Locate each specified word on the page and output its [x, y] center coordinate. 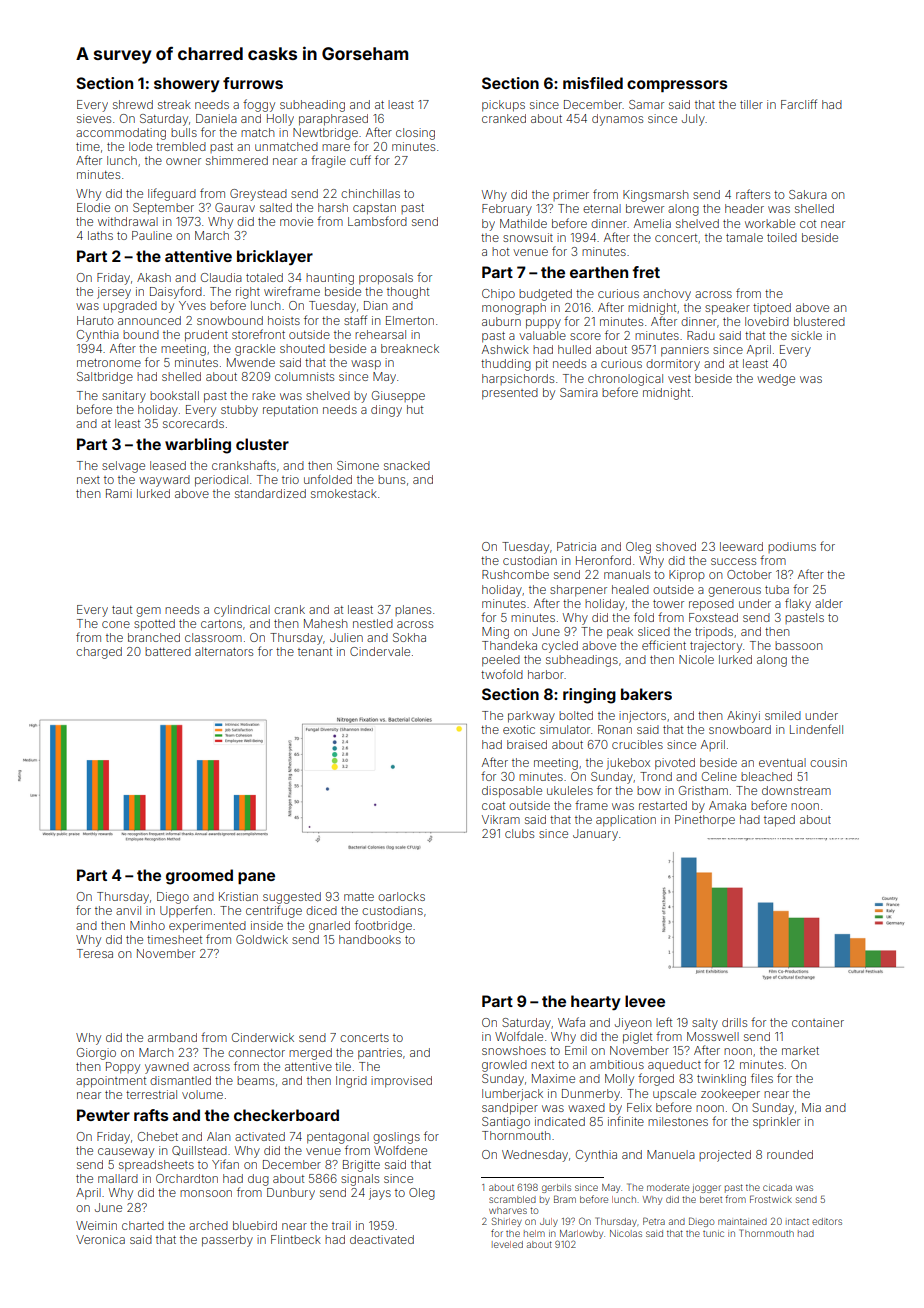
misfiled [593, 83]
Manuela [671, 1154]
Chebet [158, 1136]
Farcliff [799, 104]
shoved [676, 546]
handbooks [370, 939]
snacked [407, 465]
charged [99, 653]
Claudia [221, 277]
